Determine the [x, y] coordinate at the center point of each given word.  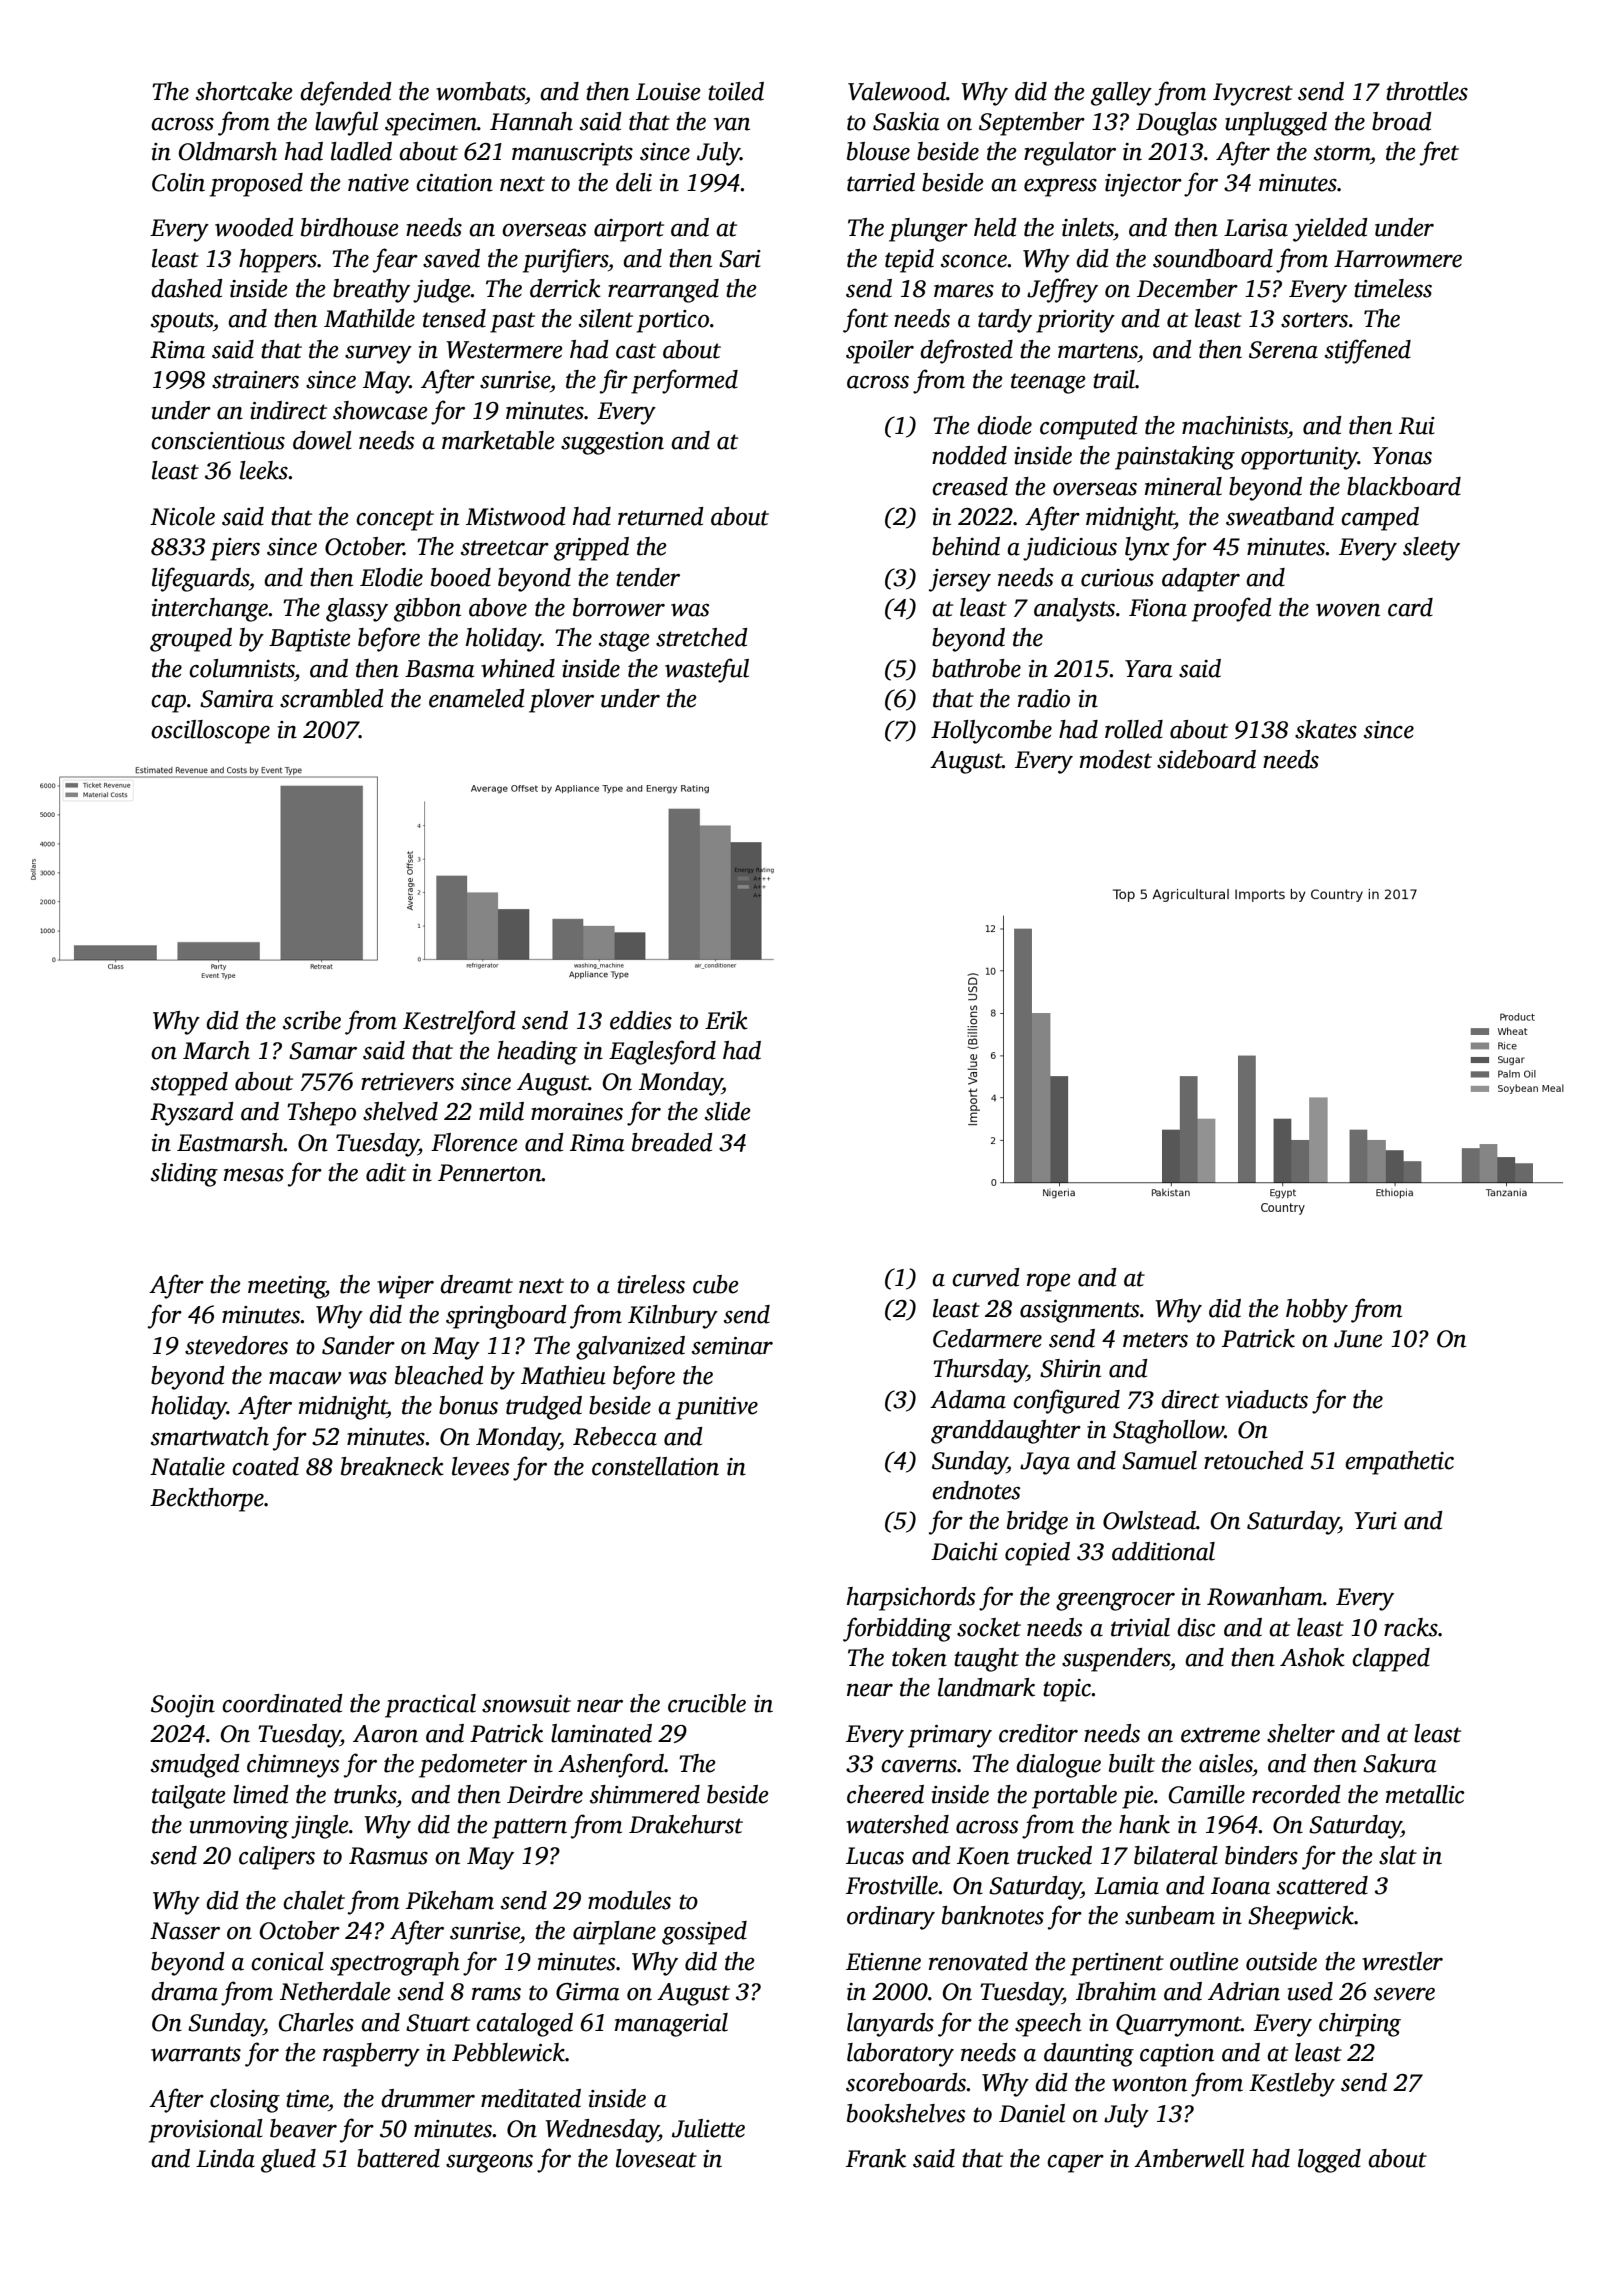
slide [728, 1111]
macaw [305, 1378]
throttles [1427, 91]
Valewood [897, 91]
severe [1404, 1994]
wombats [480, 91]
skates [1326, 729]
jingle [320, 1827]
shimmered [645, 1794]
